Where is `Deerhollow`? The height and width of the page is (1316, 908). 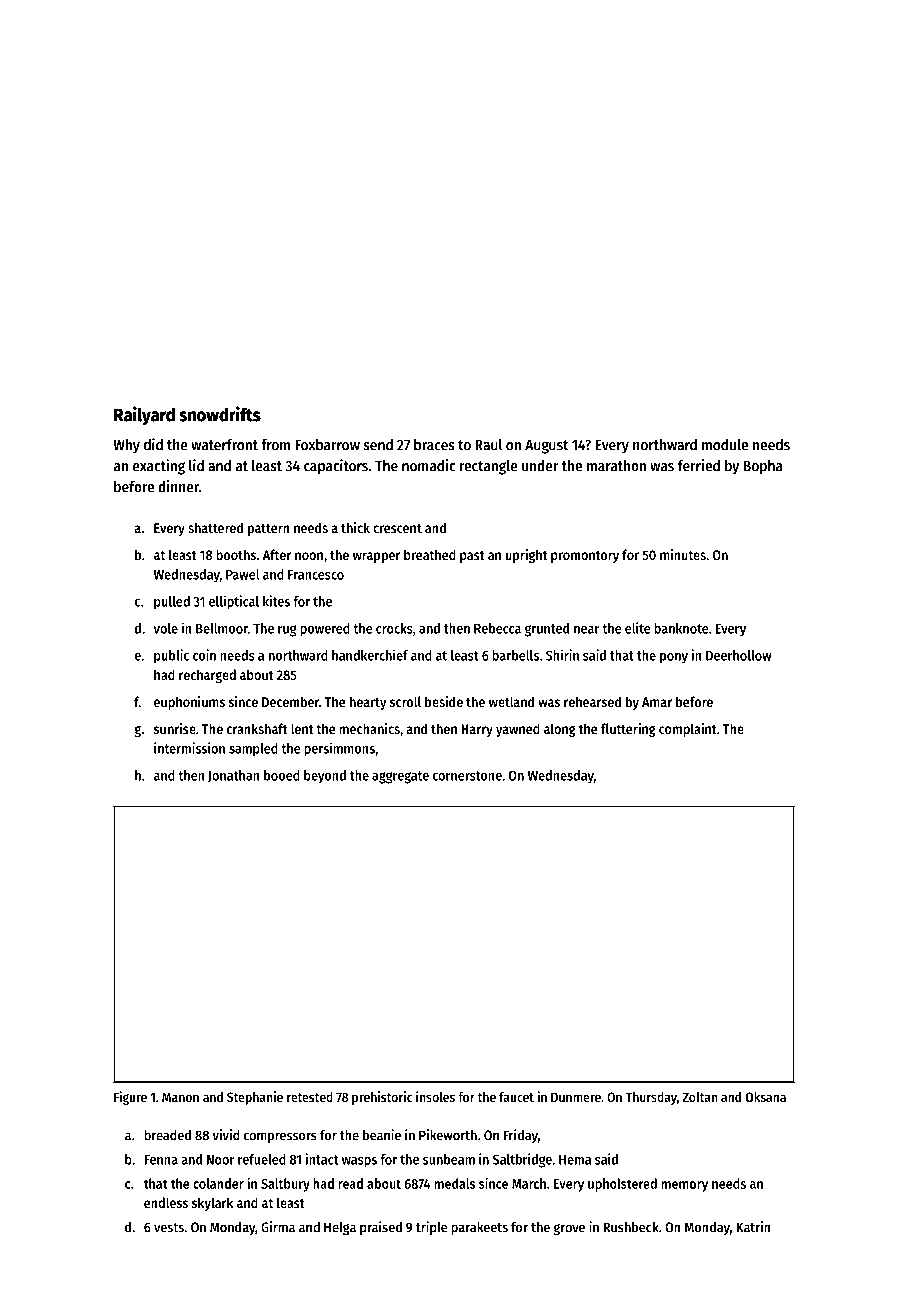 Deerhollow is located at coordinates (739, 655).
